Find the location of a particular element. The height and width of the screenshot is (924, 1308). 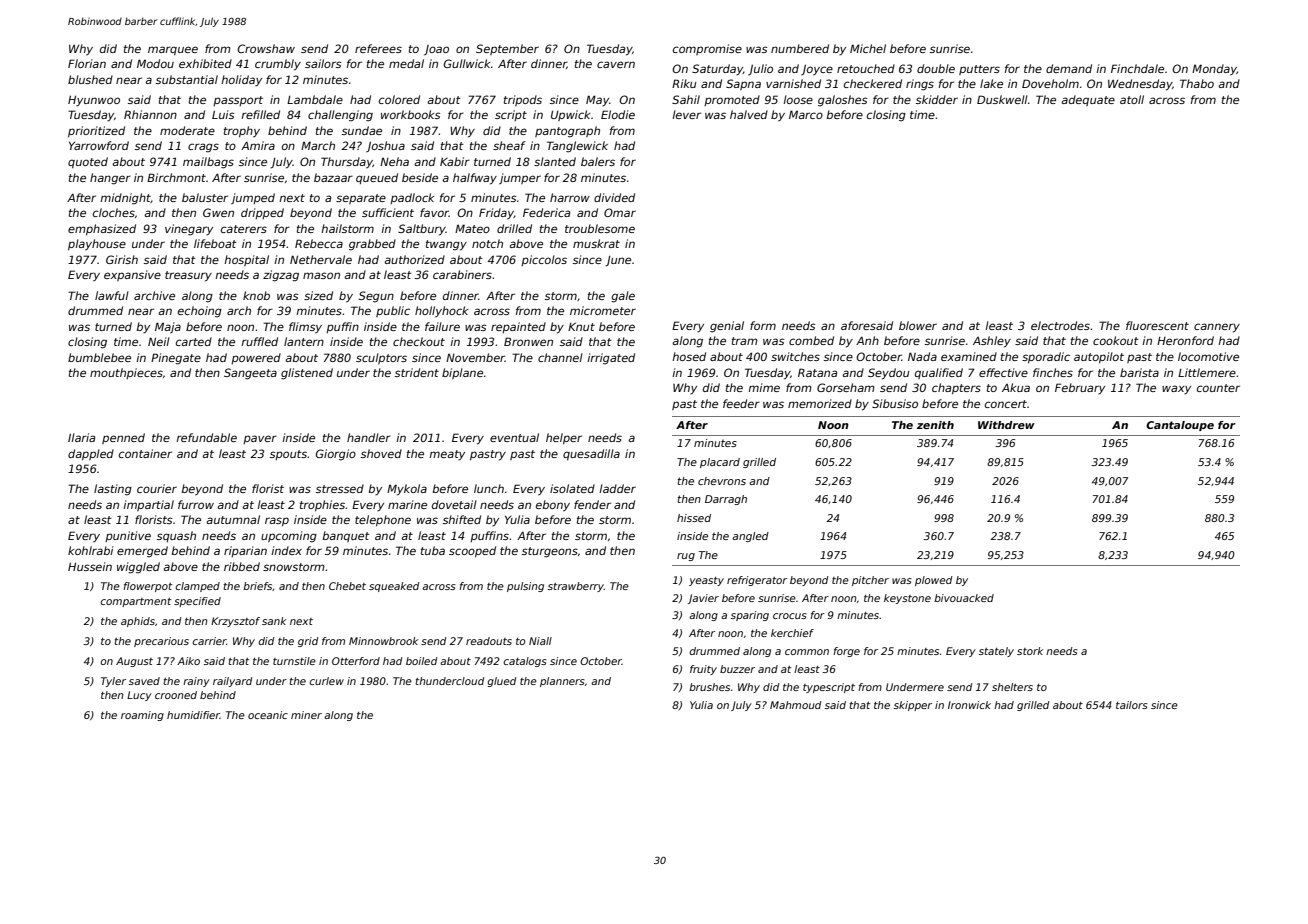

roaming is located at coordinates (142, 716).
